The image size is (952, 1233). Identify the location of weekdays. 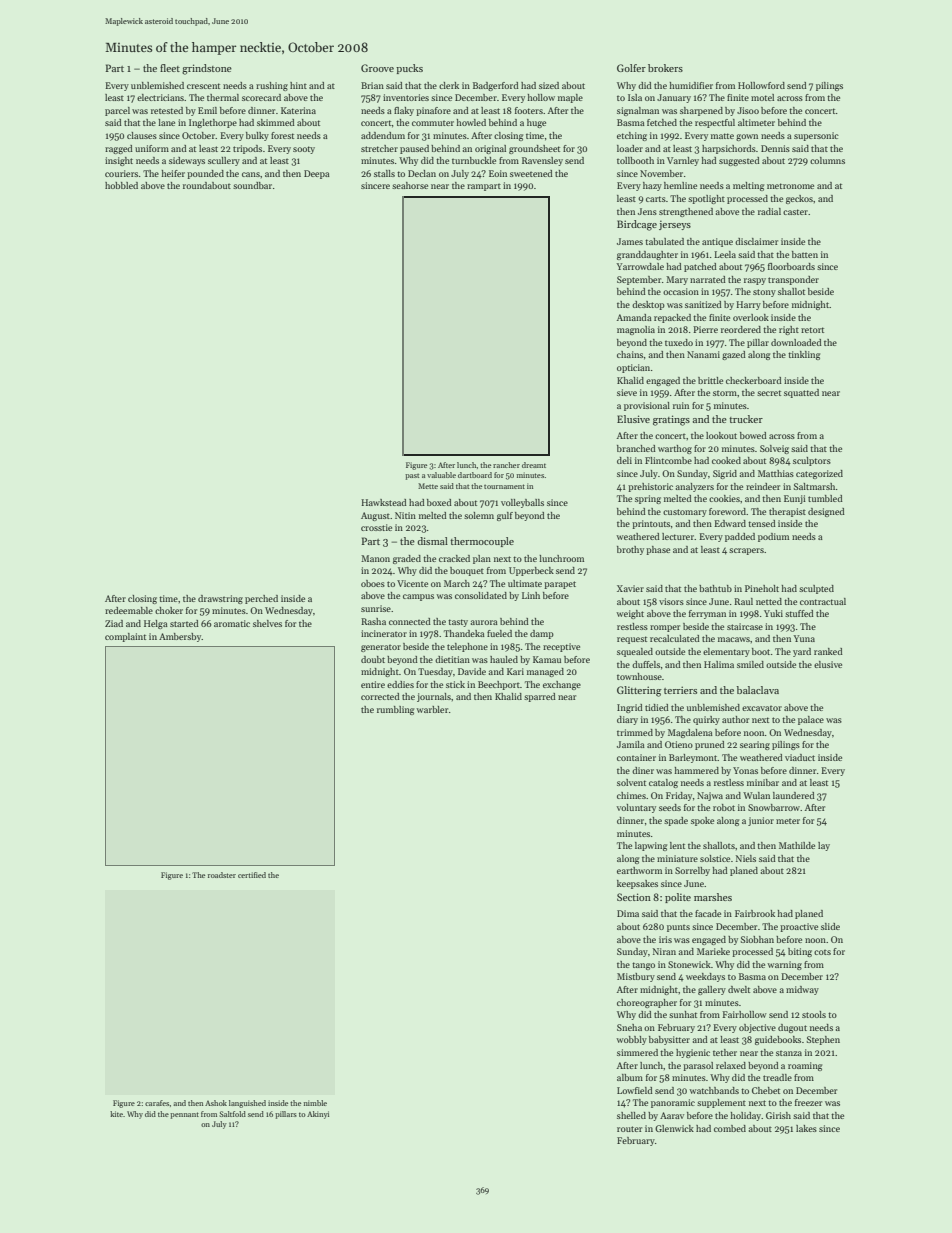
(705, 977).
